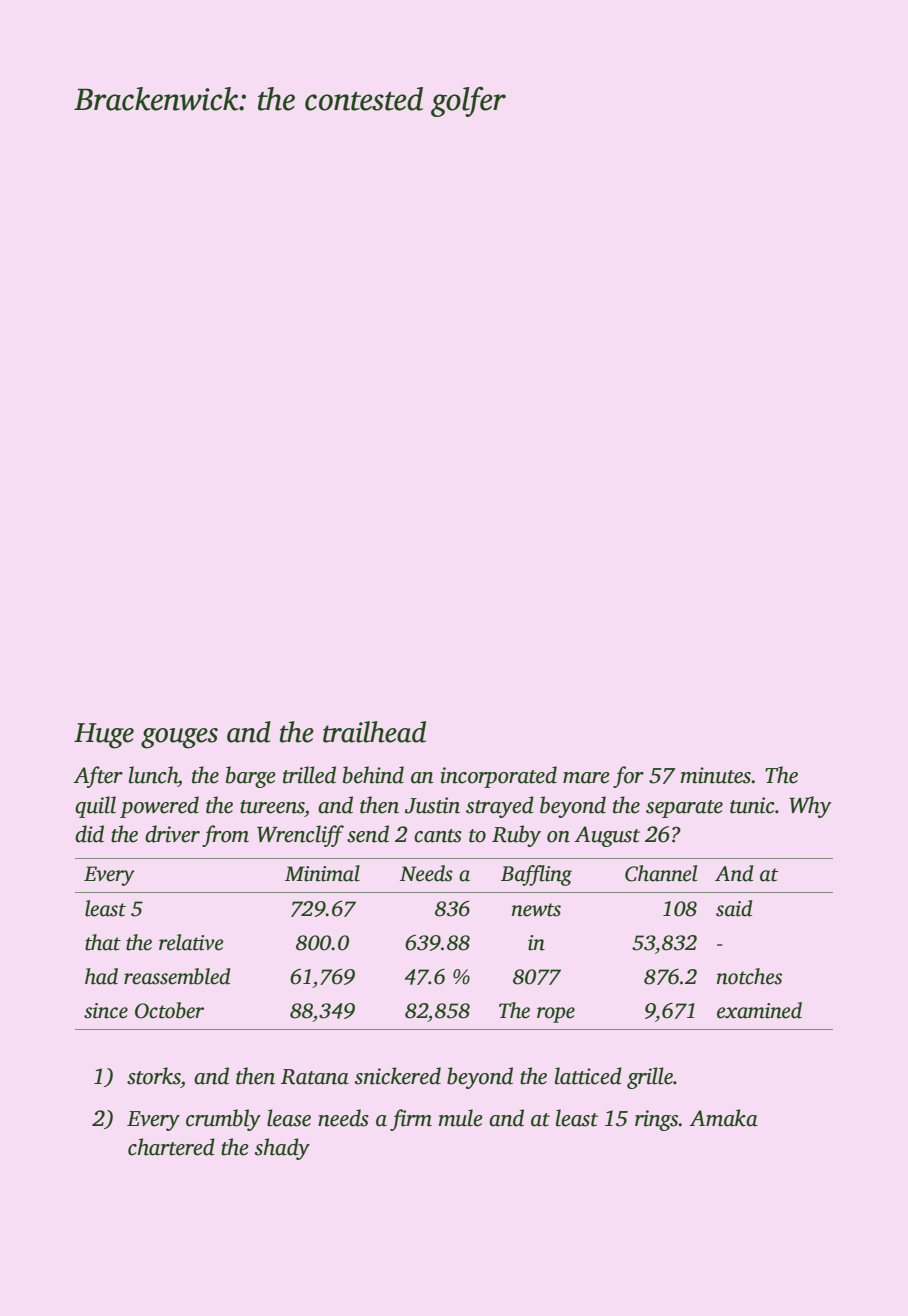  What do you see at coordinates (103, 942) in the image?
I see `that` at bounding box center [103, 942].
